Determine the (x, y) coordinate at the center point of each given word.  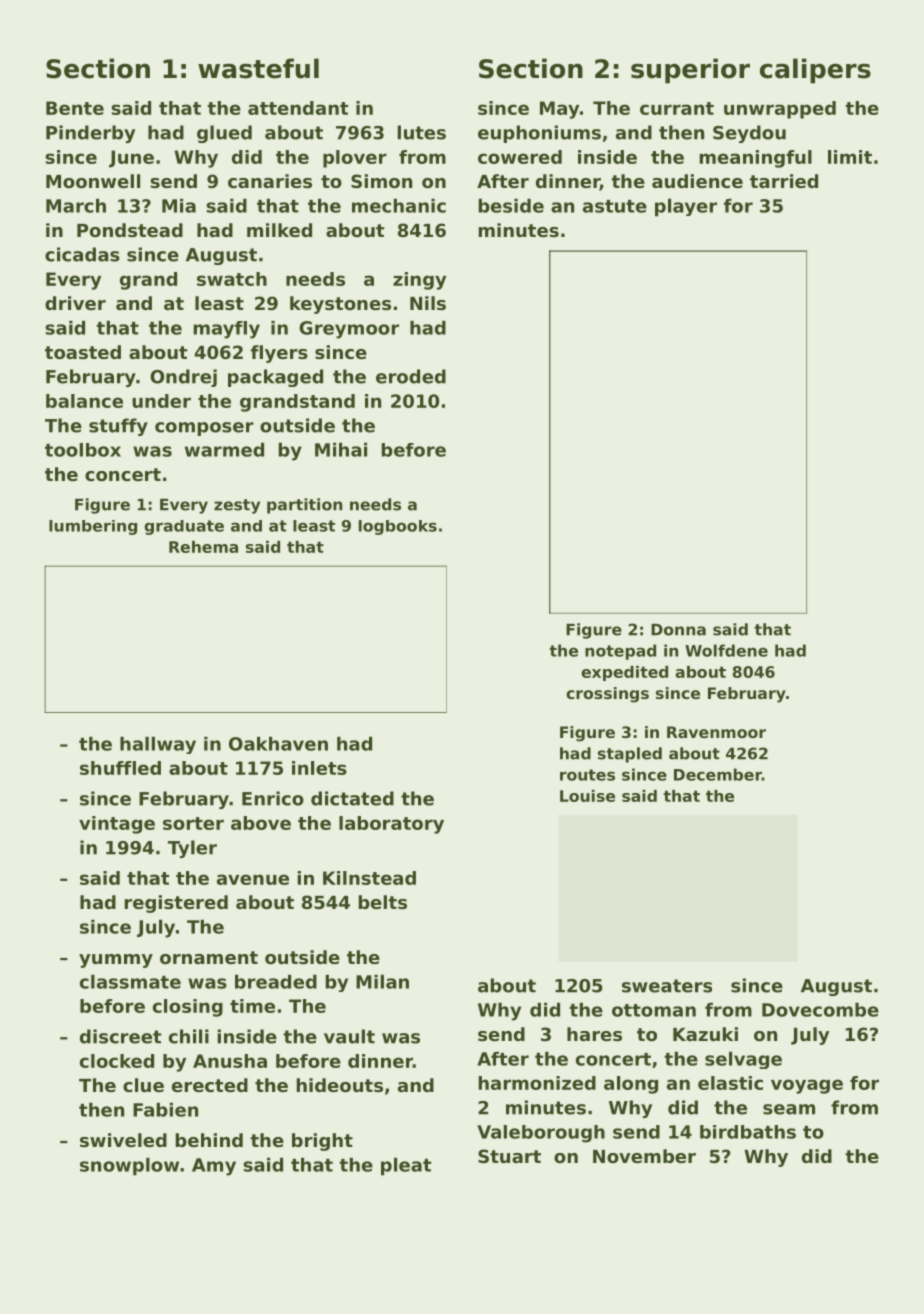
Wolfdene (726, 650)
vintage (117, 825)
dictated (352, 798)
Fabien (165, 1110)
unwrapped (780, 110)
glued (224, 134)
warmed (224, 450)
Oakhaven (278, 744)
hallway (158, 745)
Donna (678, 630)
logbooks (398, 527)
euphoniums (539, 134)
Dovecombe (820, 1010)
